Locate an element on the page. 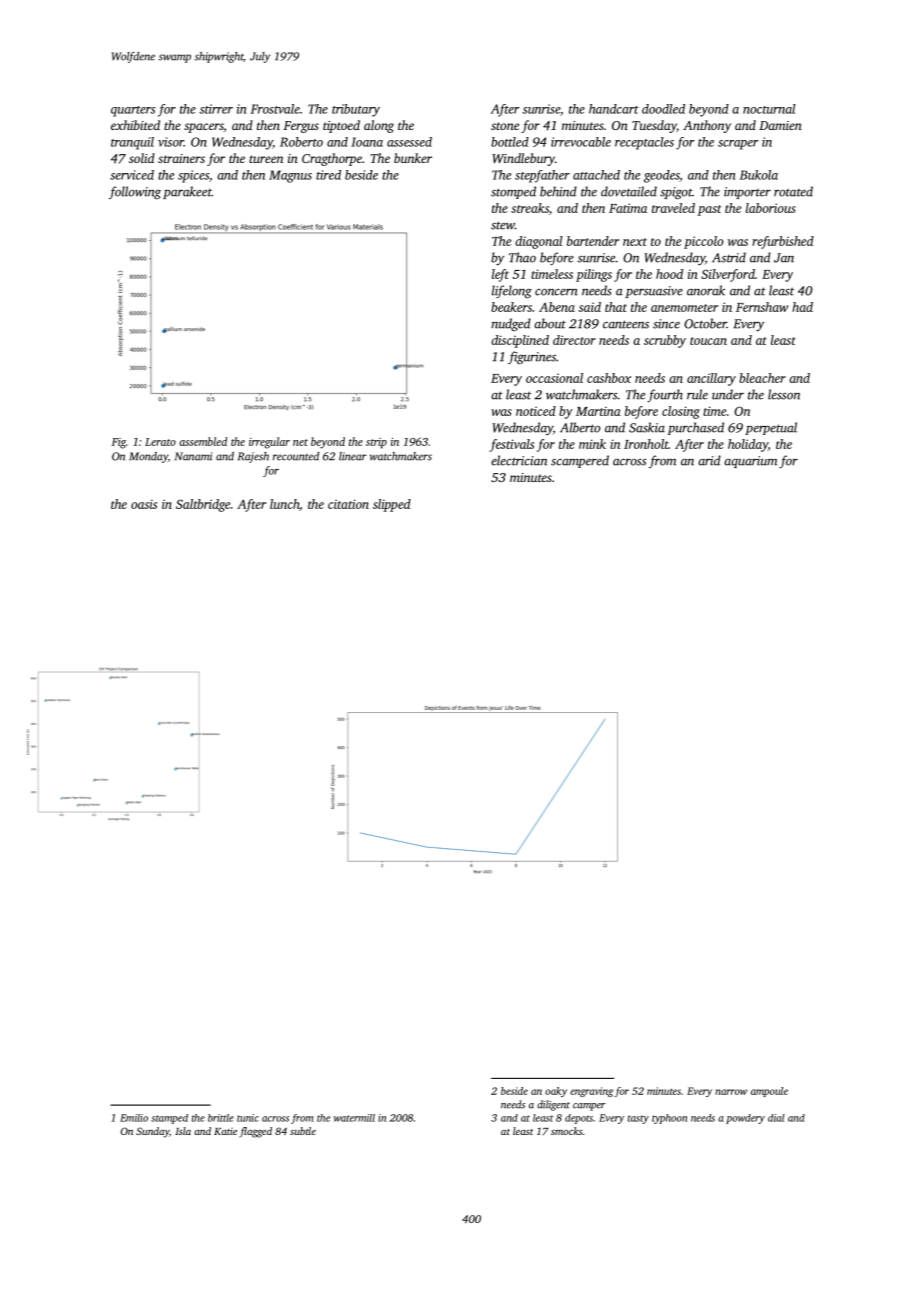  arid is located at coordinates (709, 460).
